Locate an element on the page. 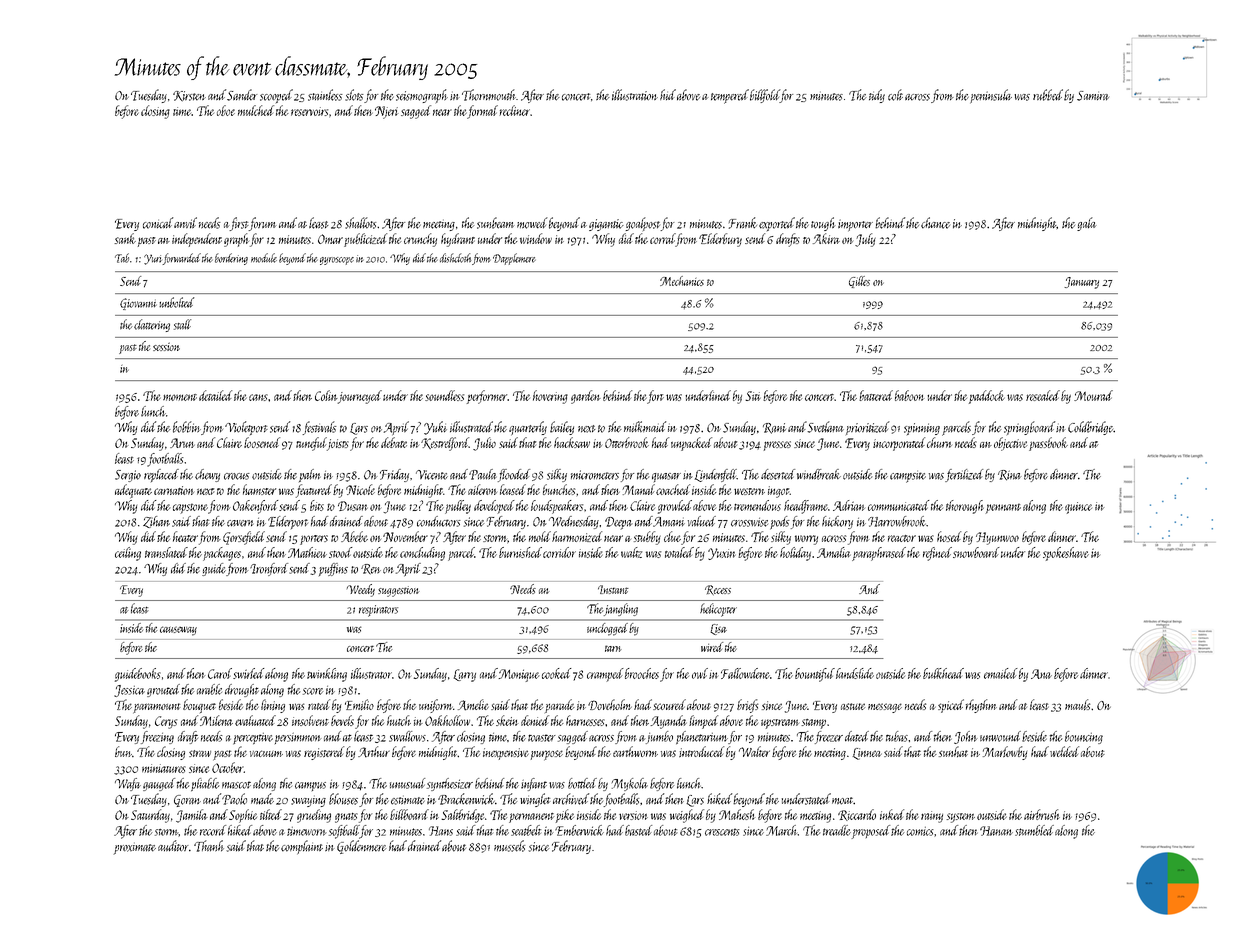 This document has width=1233, height=952. slots is located at coordinates (354, 95).
